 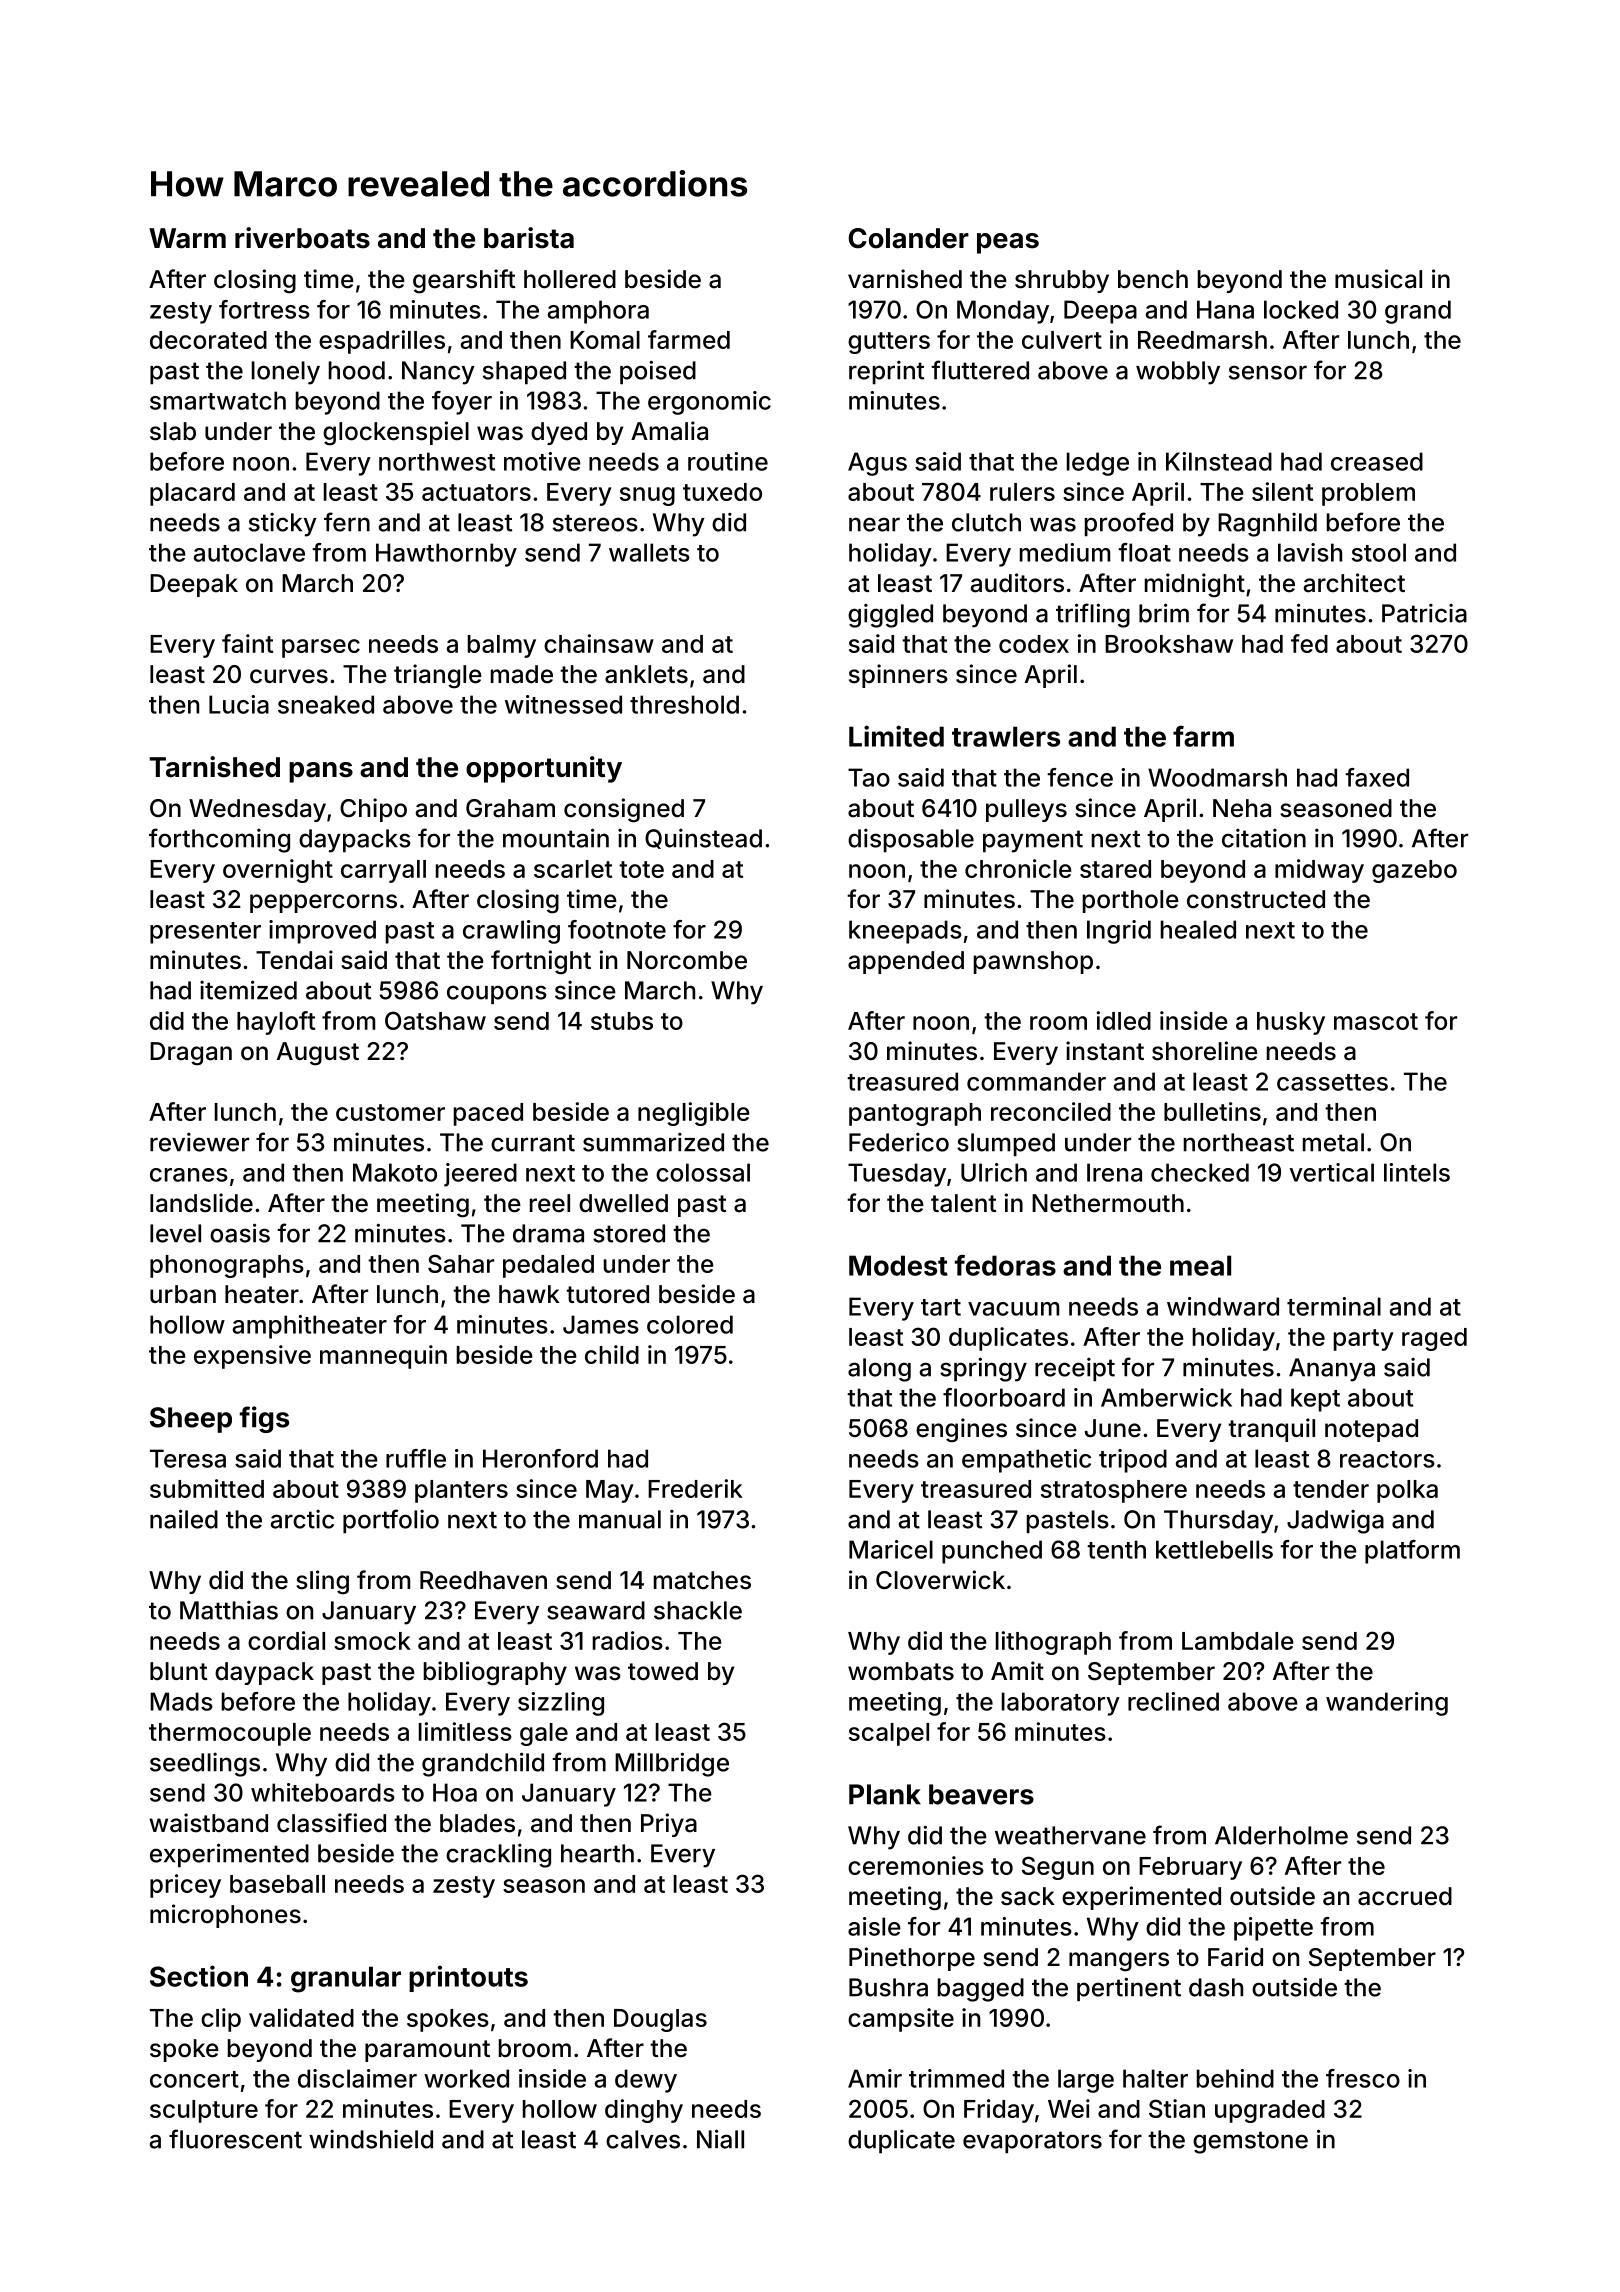 I want to click on mannequin, so click(x=383, y=1357).
